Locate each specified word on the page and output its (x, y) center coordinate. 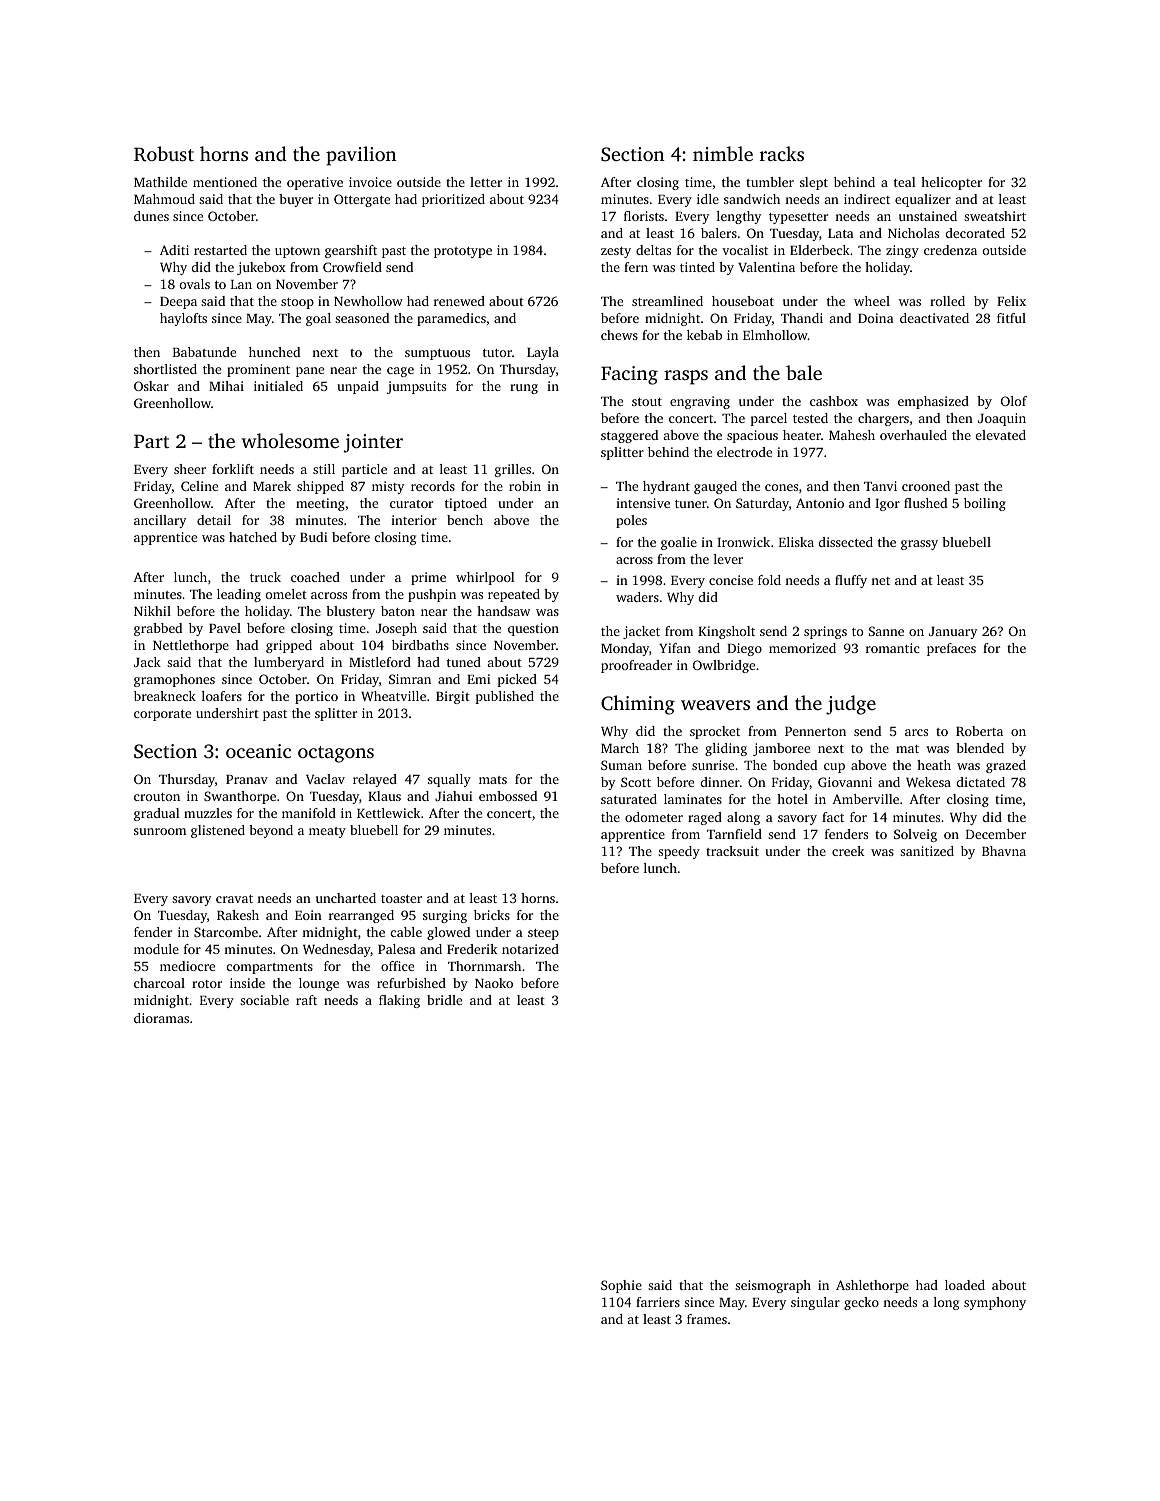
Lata (841, 233)
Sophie (621, 1286)
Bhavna (1004, 851)
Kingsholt (726, 632)
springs (825, 632)
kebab (704, 335)
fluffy (851, 581)
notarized (530, 949)
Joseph (396, 629)
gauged (715, 487)
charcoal (159, 983)
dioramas (161, 1018)
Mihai (226, 386)
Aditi (174, 250)
